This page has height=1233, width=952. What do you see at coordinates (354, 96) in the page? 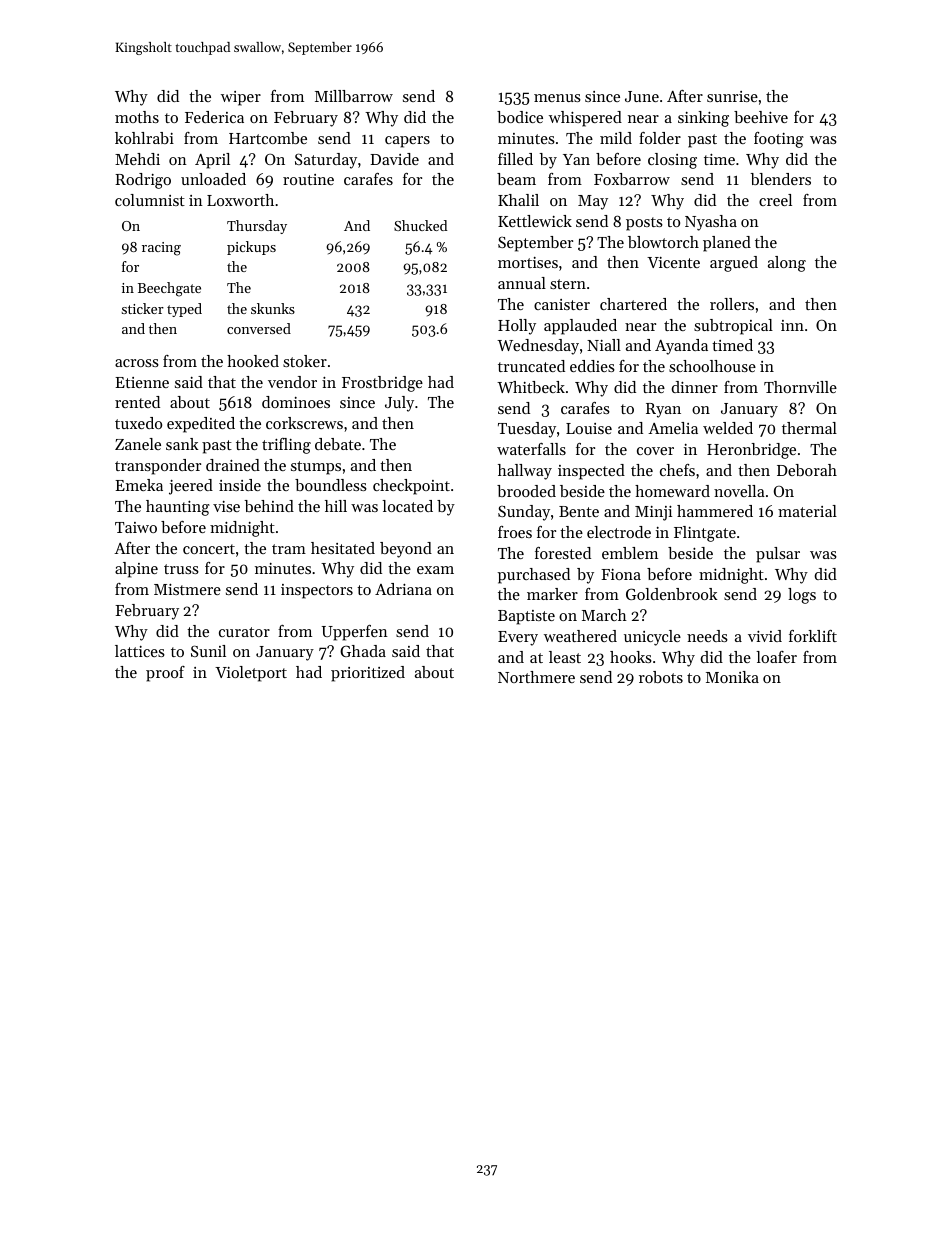
I see `Millbarrow` at bounding box center [354, 96].
